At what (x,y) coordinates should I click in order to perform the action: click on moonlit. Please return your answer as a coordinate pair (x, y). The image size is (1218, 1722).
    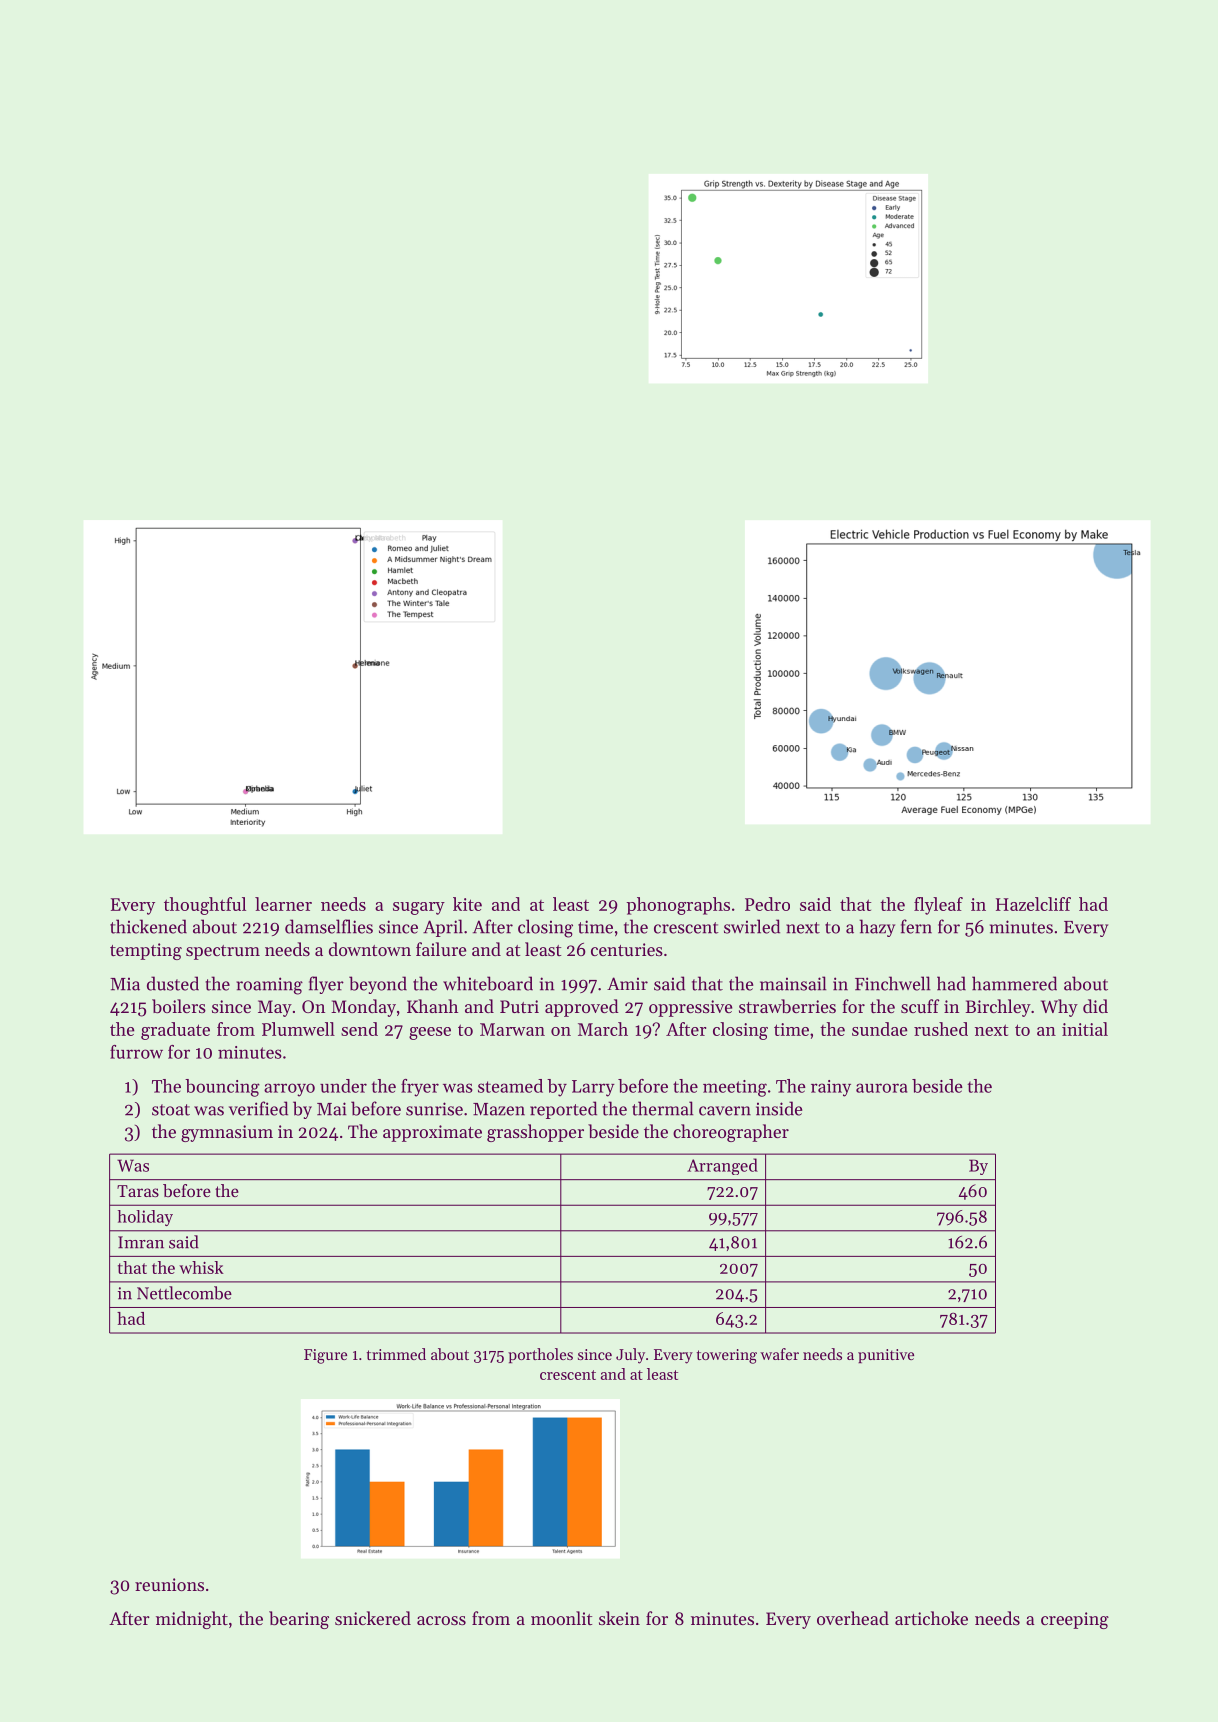
    Looking at the image, I should click on (561, 1618).
